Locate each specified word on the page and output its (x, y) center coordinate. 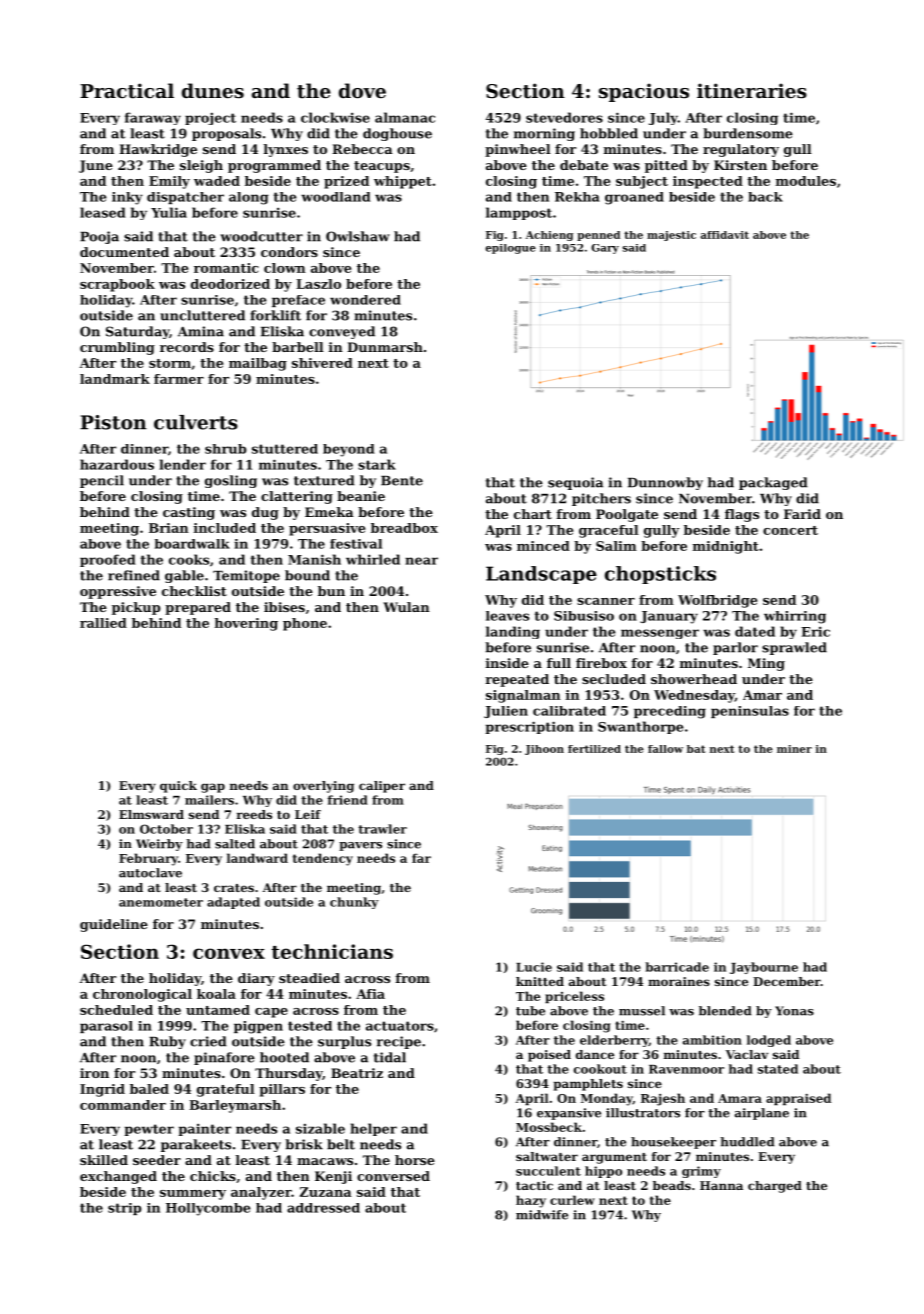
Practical (127, 91)
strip (124, 1209)
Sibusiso (584, 616)
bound (307, 575)
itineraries (752, 91)
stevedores (564, 117)
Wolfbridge (717, 601)
